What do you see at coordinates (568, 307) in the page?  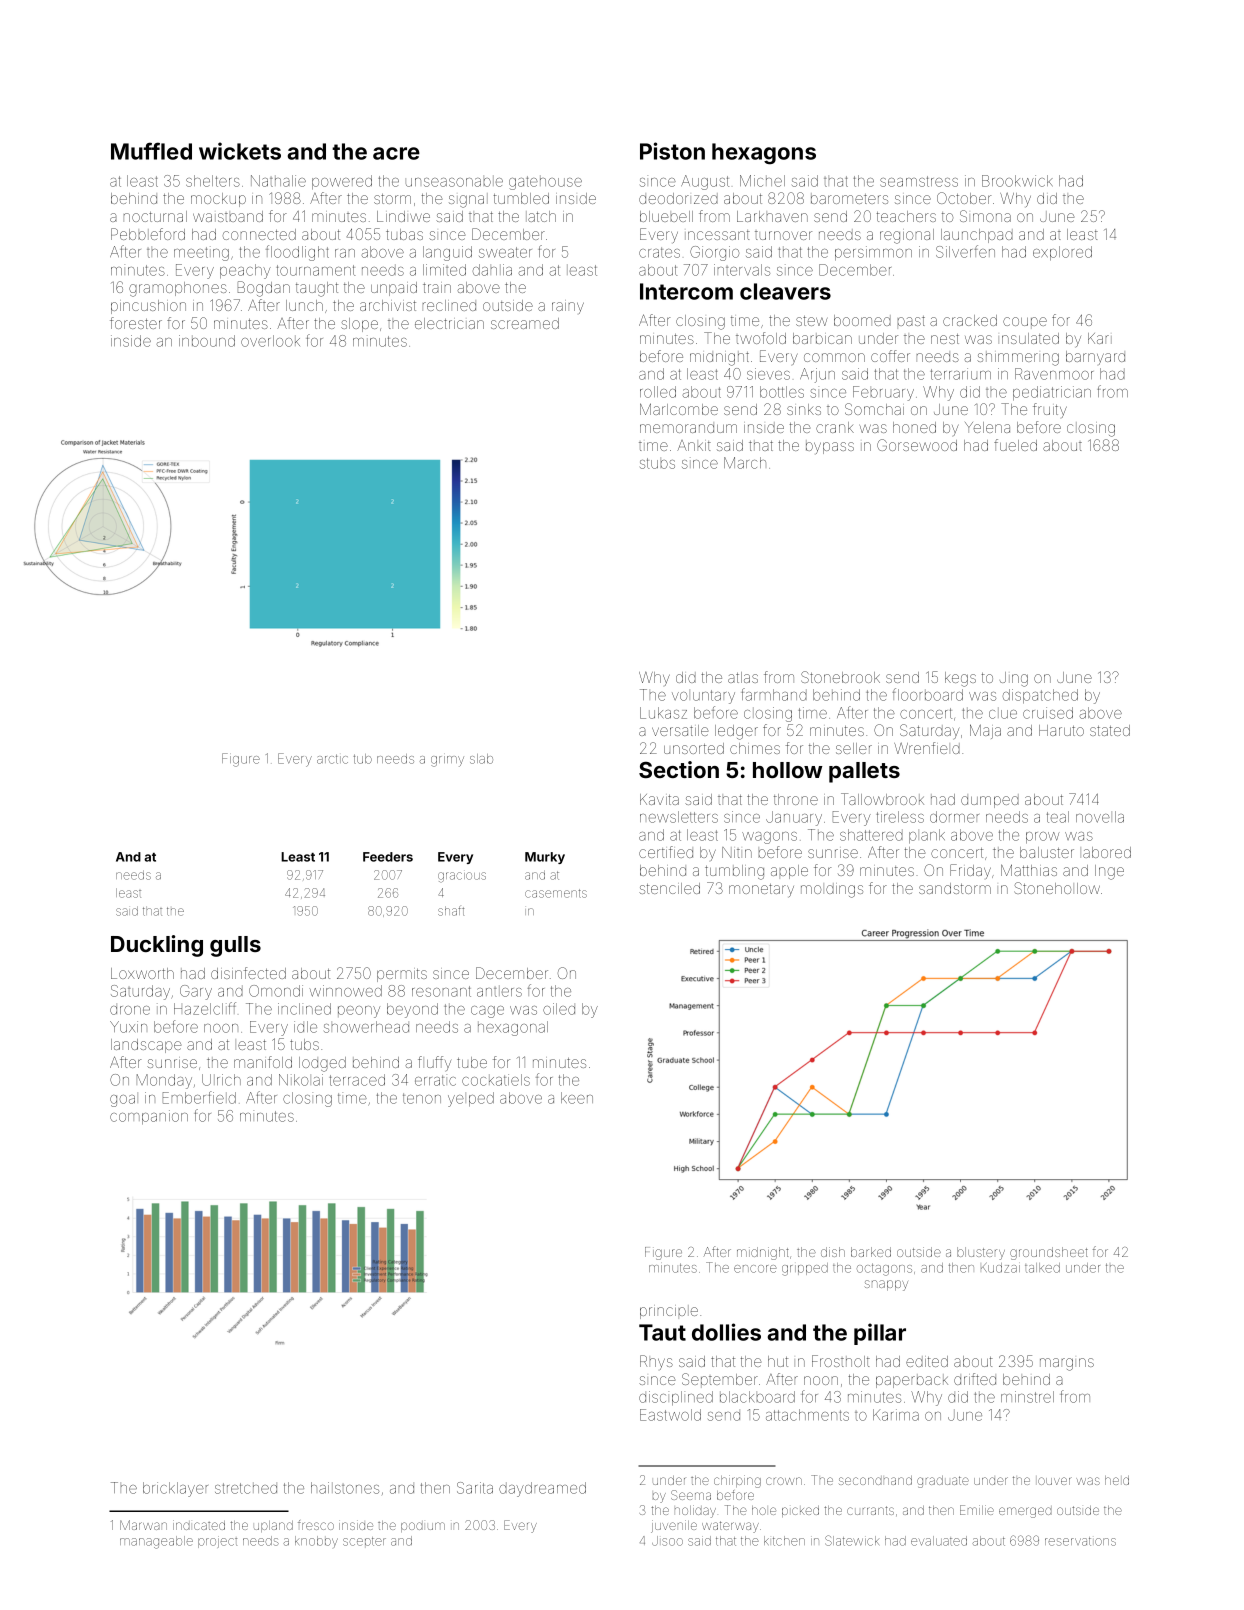 I see `rainy` at bounding box center [568, 307].
